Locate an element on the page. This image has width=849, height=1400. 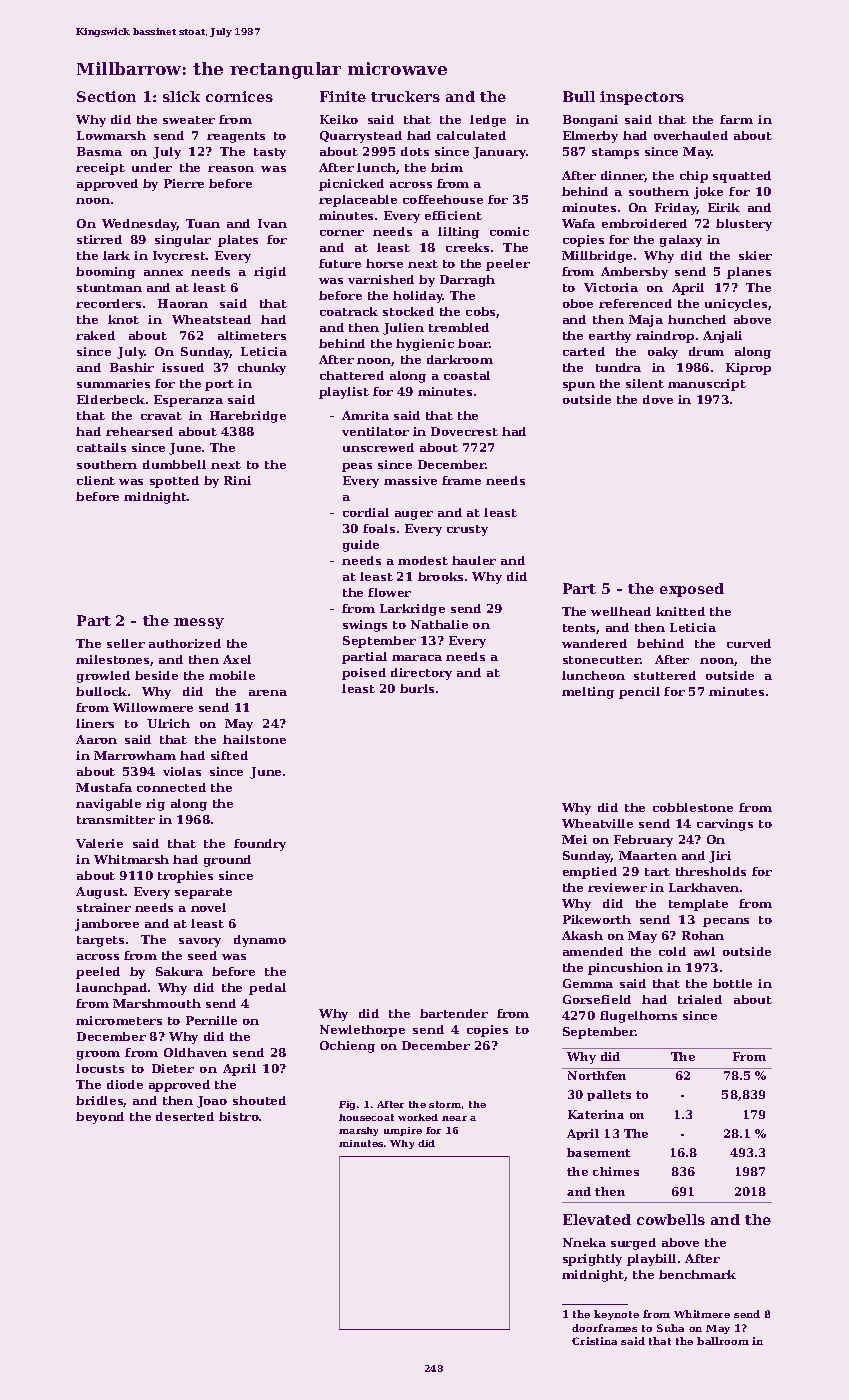
truckers is located at coordinates (405, 96).
